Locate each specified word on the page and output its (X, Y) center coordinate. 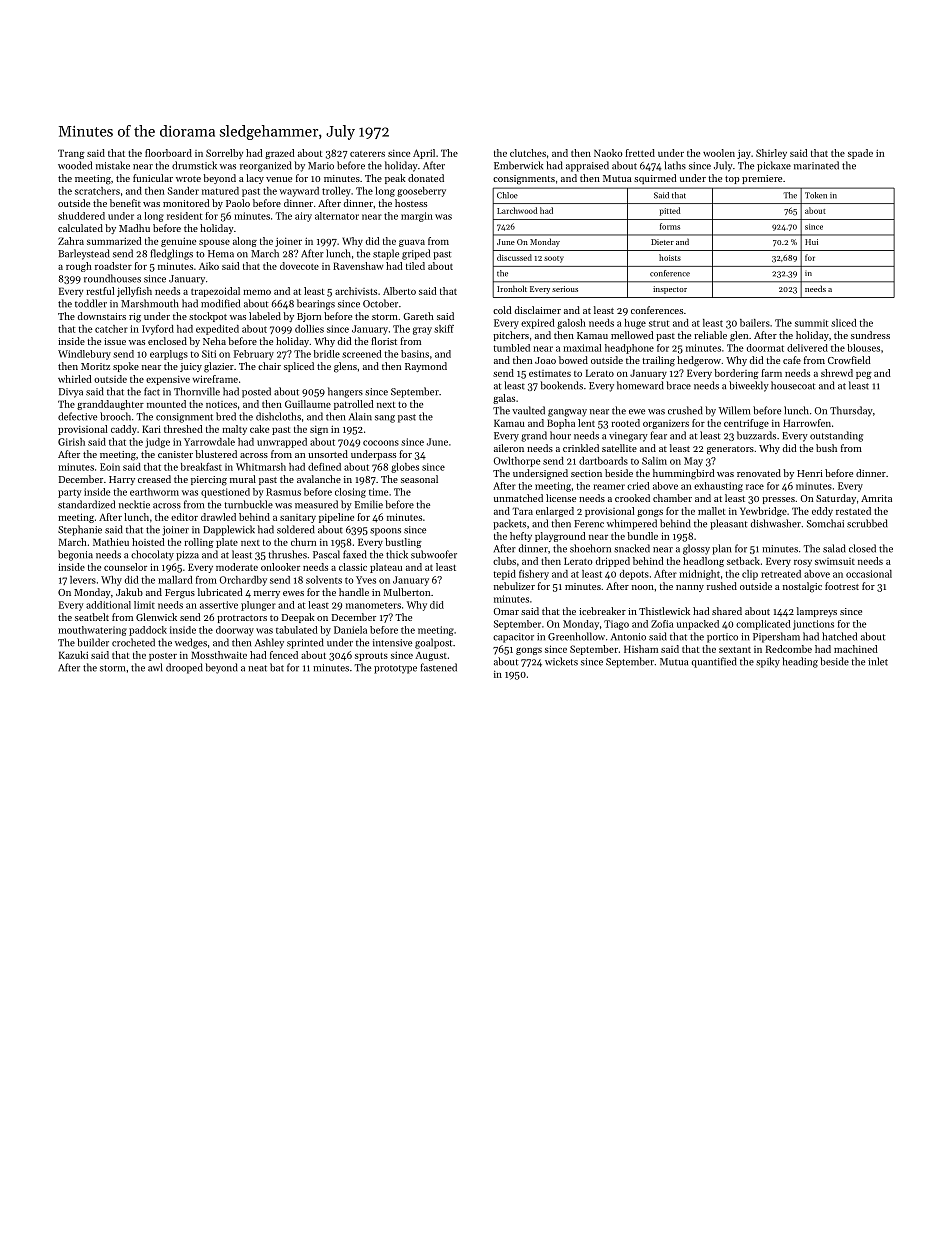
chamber (672, 498)
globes (405, 468)
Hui (811, 242)
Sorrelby (224, 154)
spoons (385, 532)
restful (100, 291)
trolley (336, 192)
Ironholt (512, 288)
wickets (561, 661)
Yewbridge (763, 512)
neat (257, 668)
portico (722, 638)
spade (860, 154)
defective (77, 416)
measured (316, 504)
